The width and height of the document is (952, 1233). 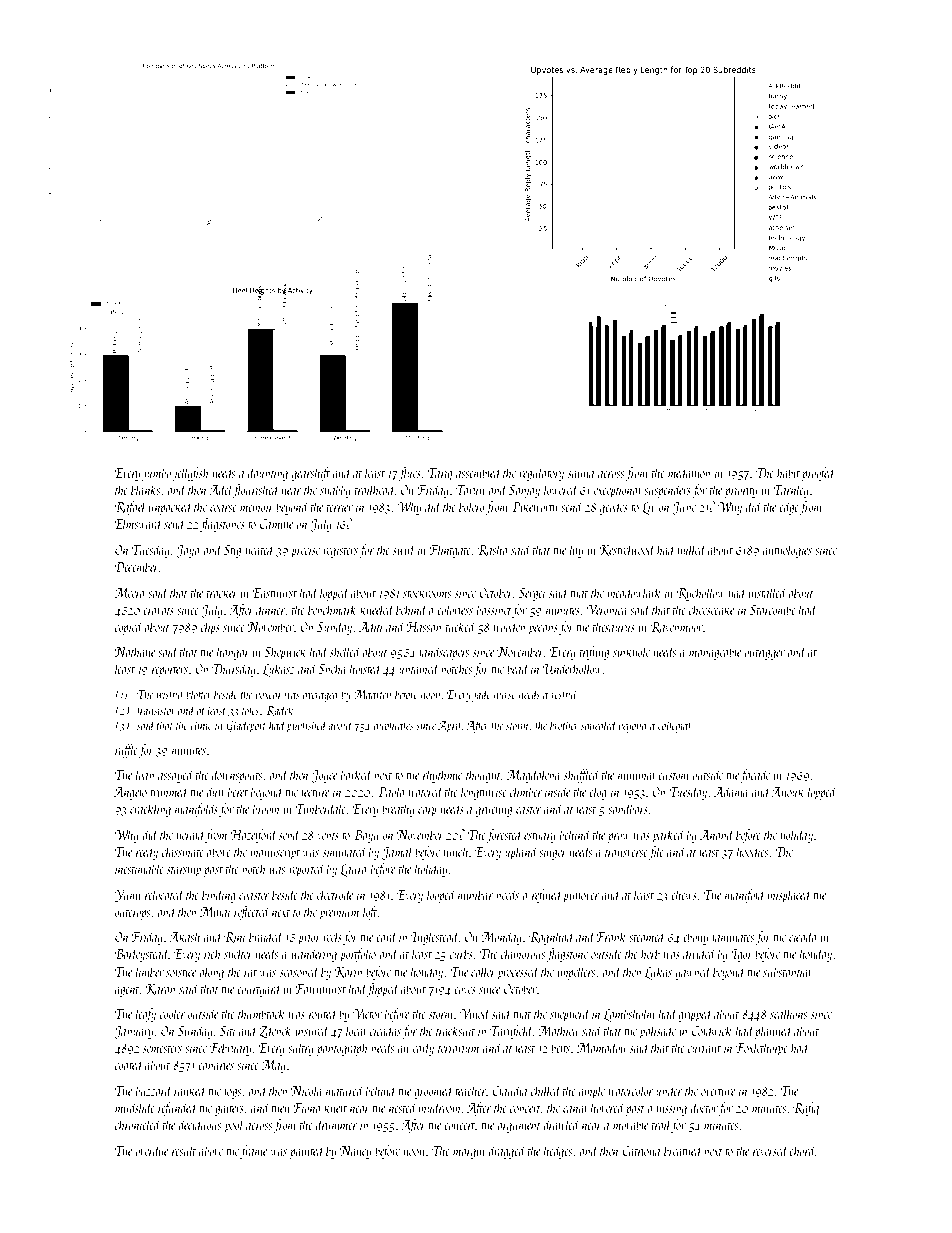 I want to click on bolero, so click(x=472, y=506).
